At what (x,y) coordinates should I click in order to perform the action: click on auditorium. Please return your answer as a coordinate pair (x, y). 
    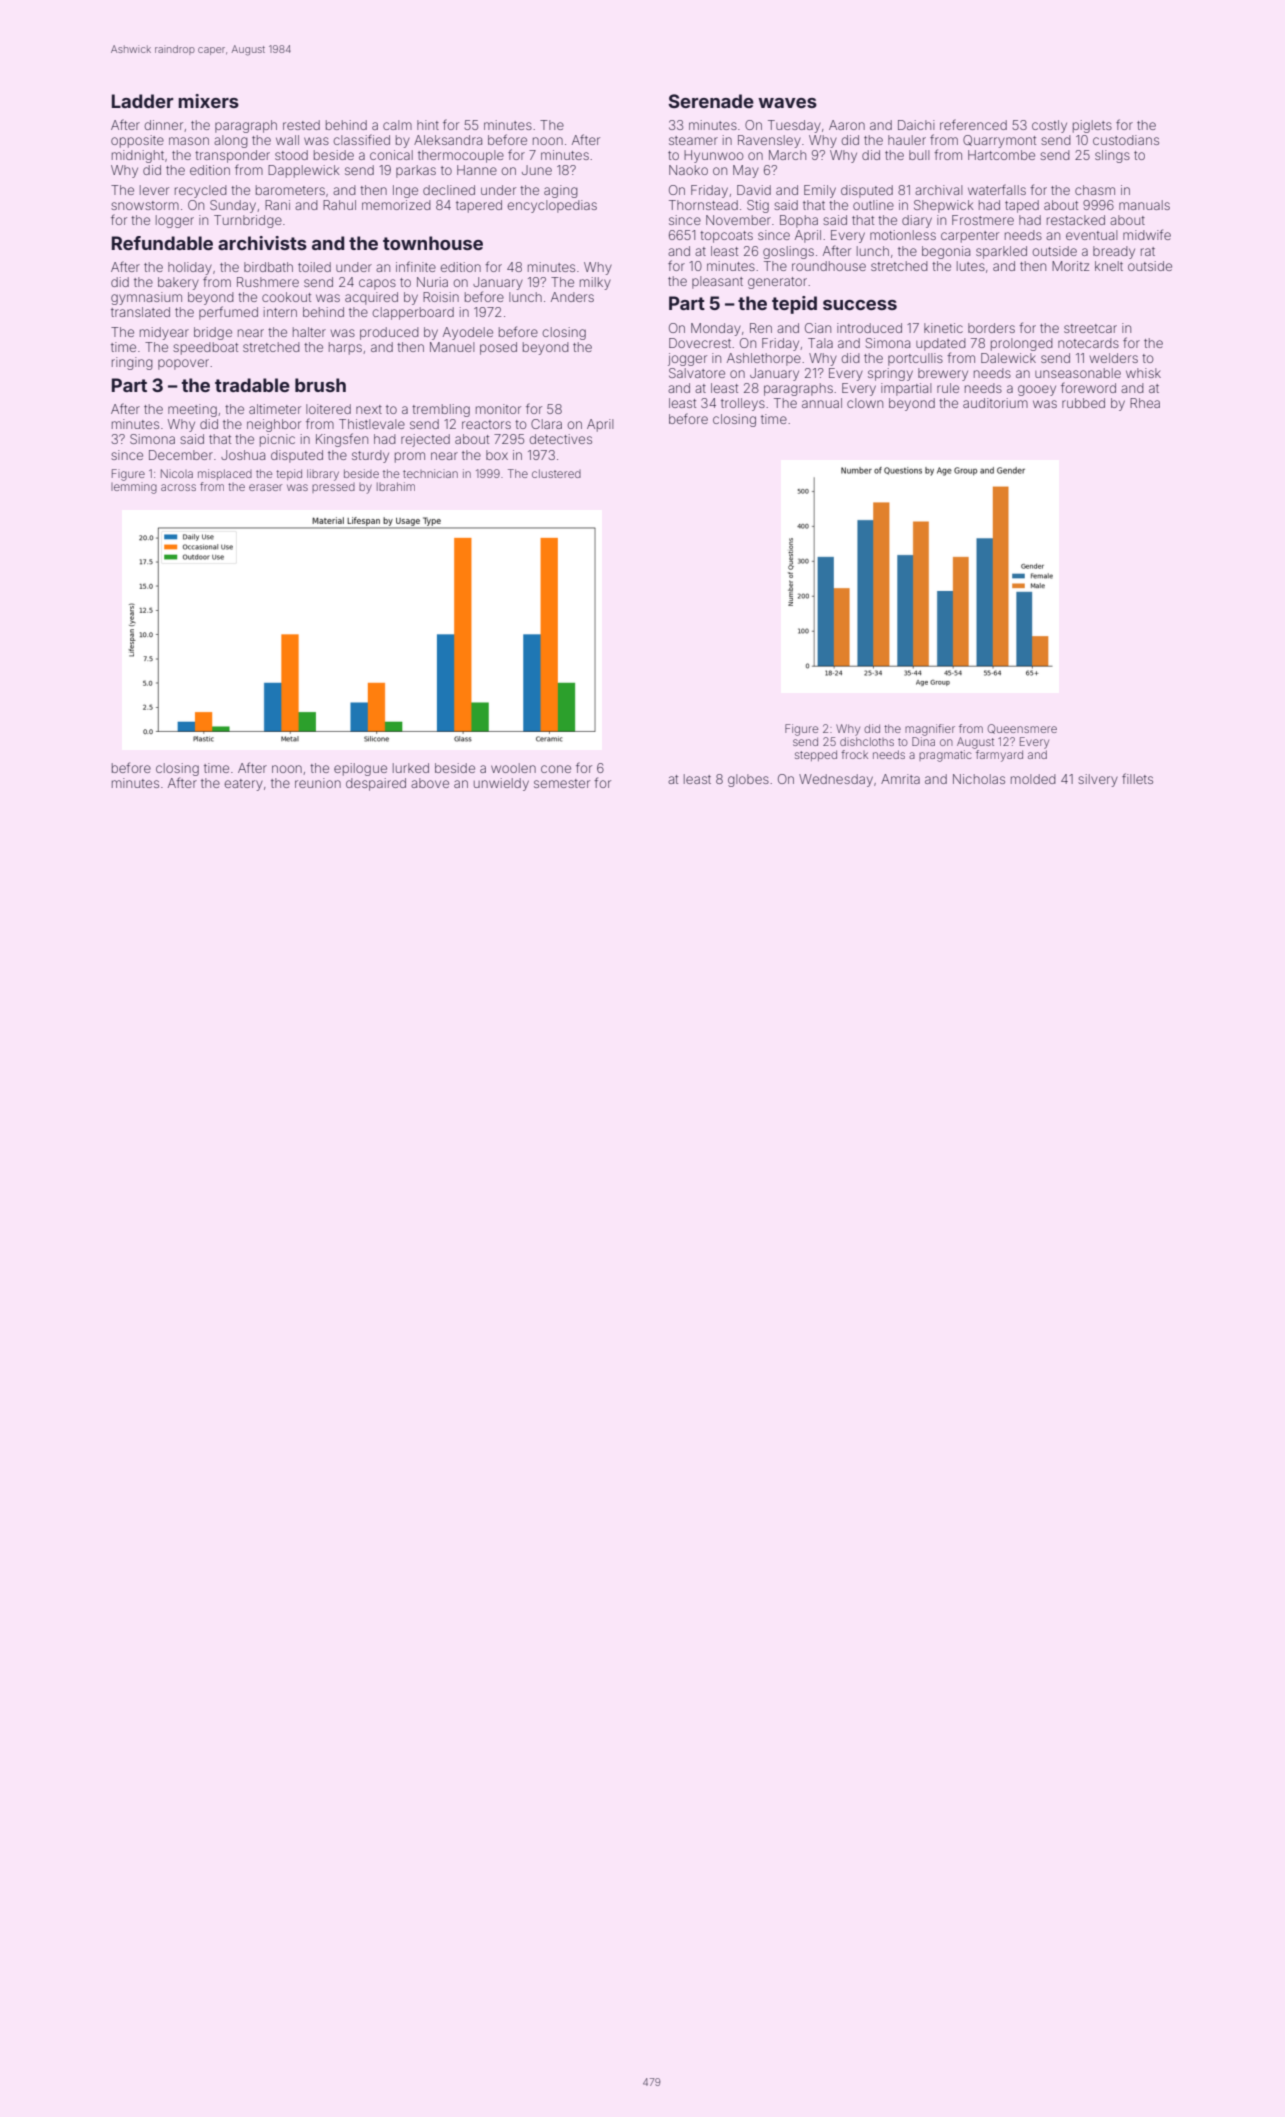
    Looking at the image, I should click on (995, 403).
